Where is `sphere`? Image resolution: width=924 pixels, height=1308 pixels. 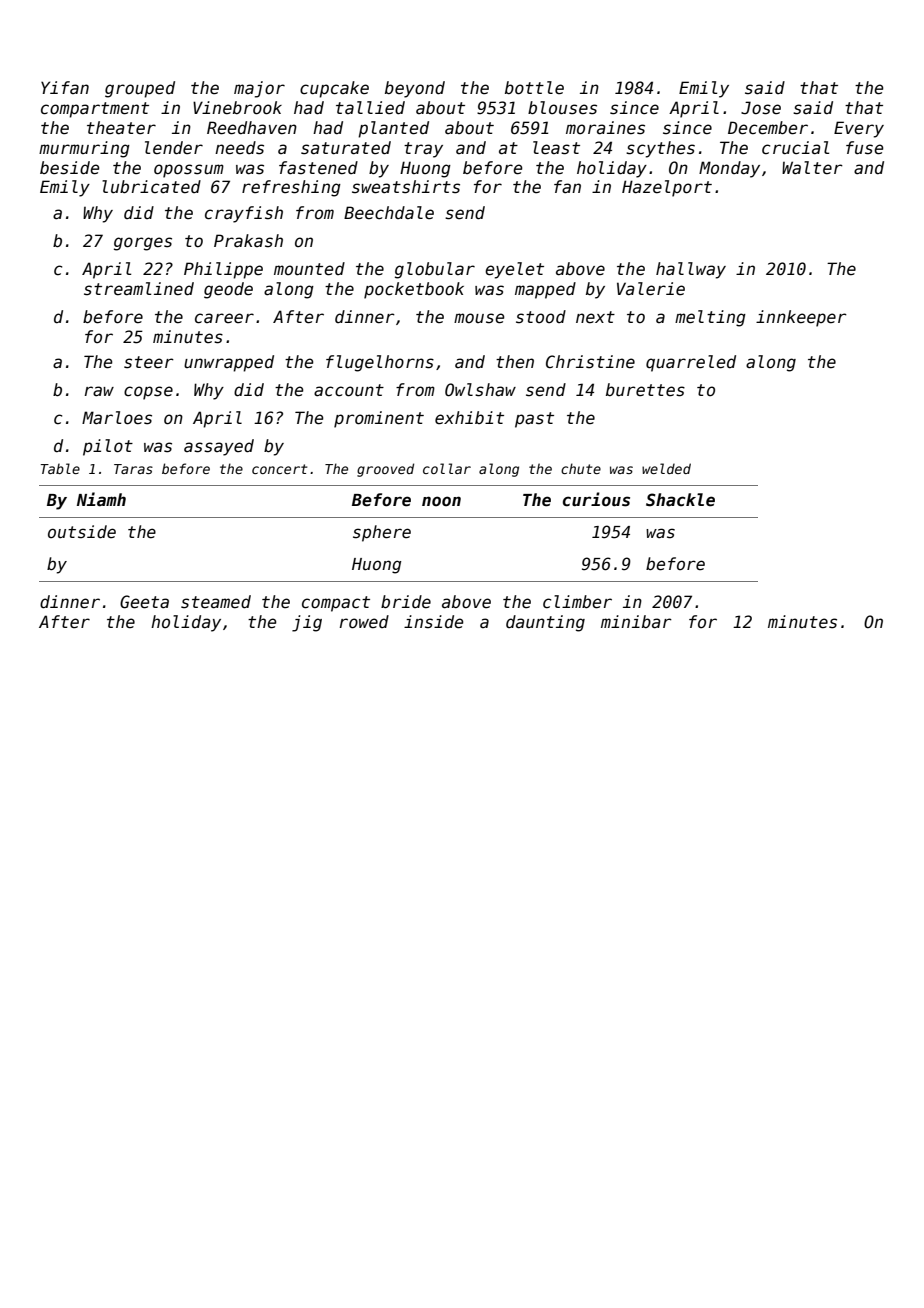 sphere is located at coordinates (382, 533).
